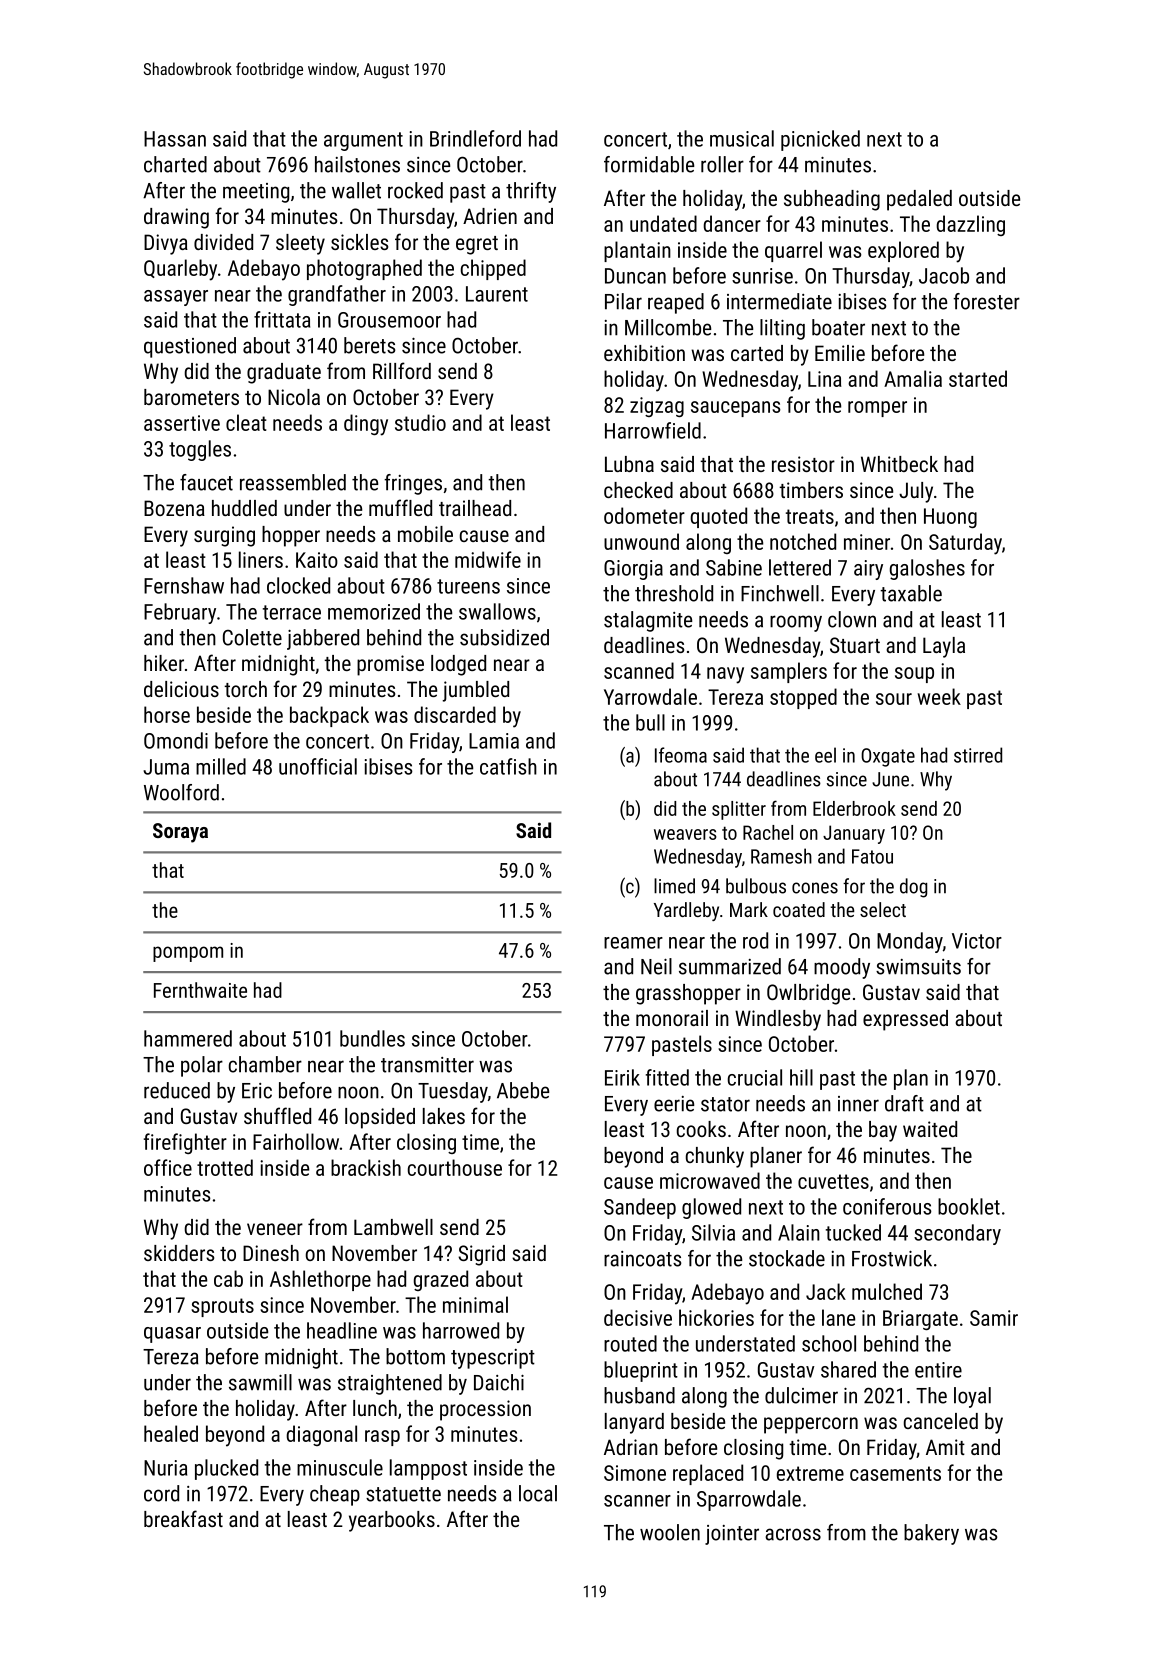 Image resolution: width=1165 pixels, height=1654 pixels. I want to click on woolen, so click(670, 1532).
